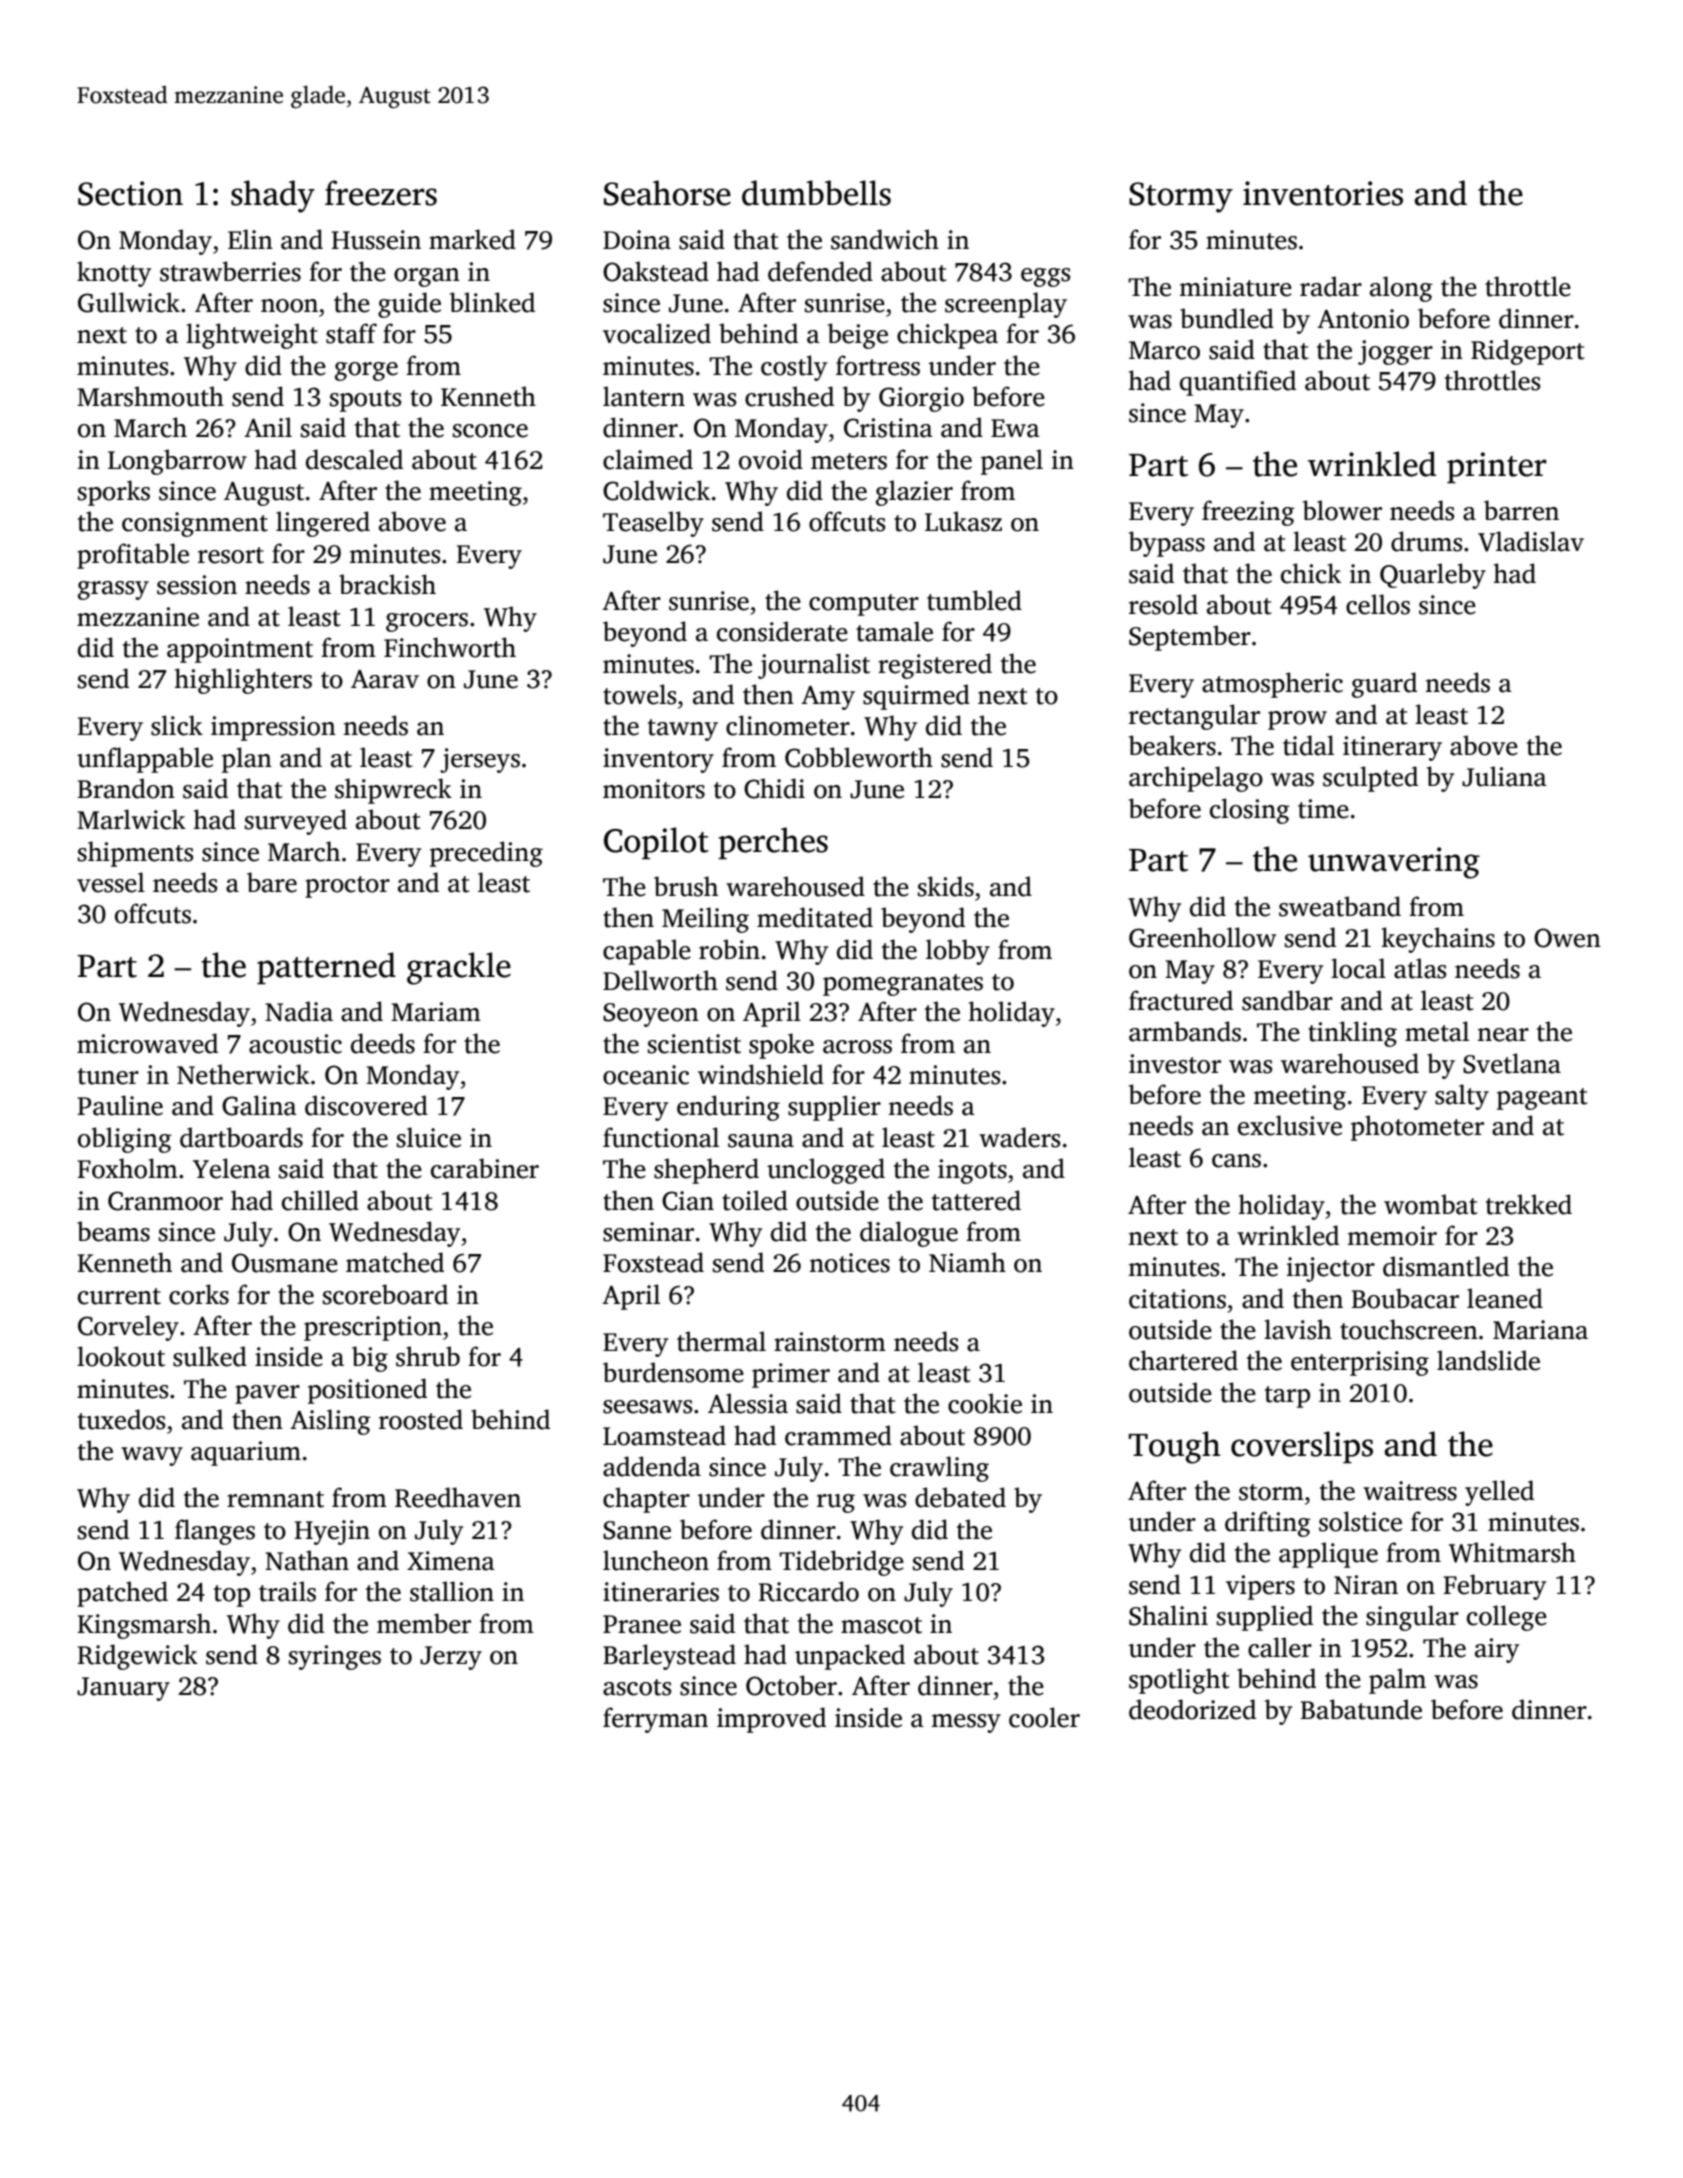 The height and width of the screenshot is (2178, 1683). Describe the element at coordinates (429, 1137) in the screenshot. I see `sluice` at that location.
